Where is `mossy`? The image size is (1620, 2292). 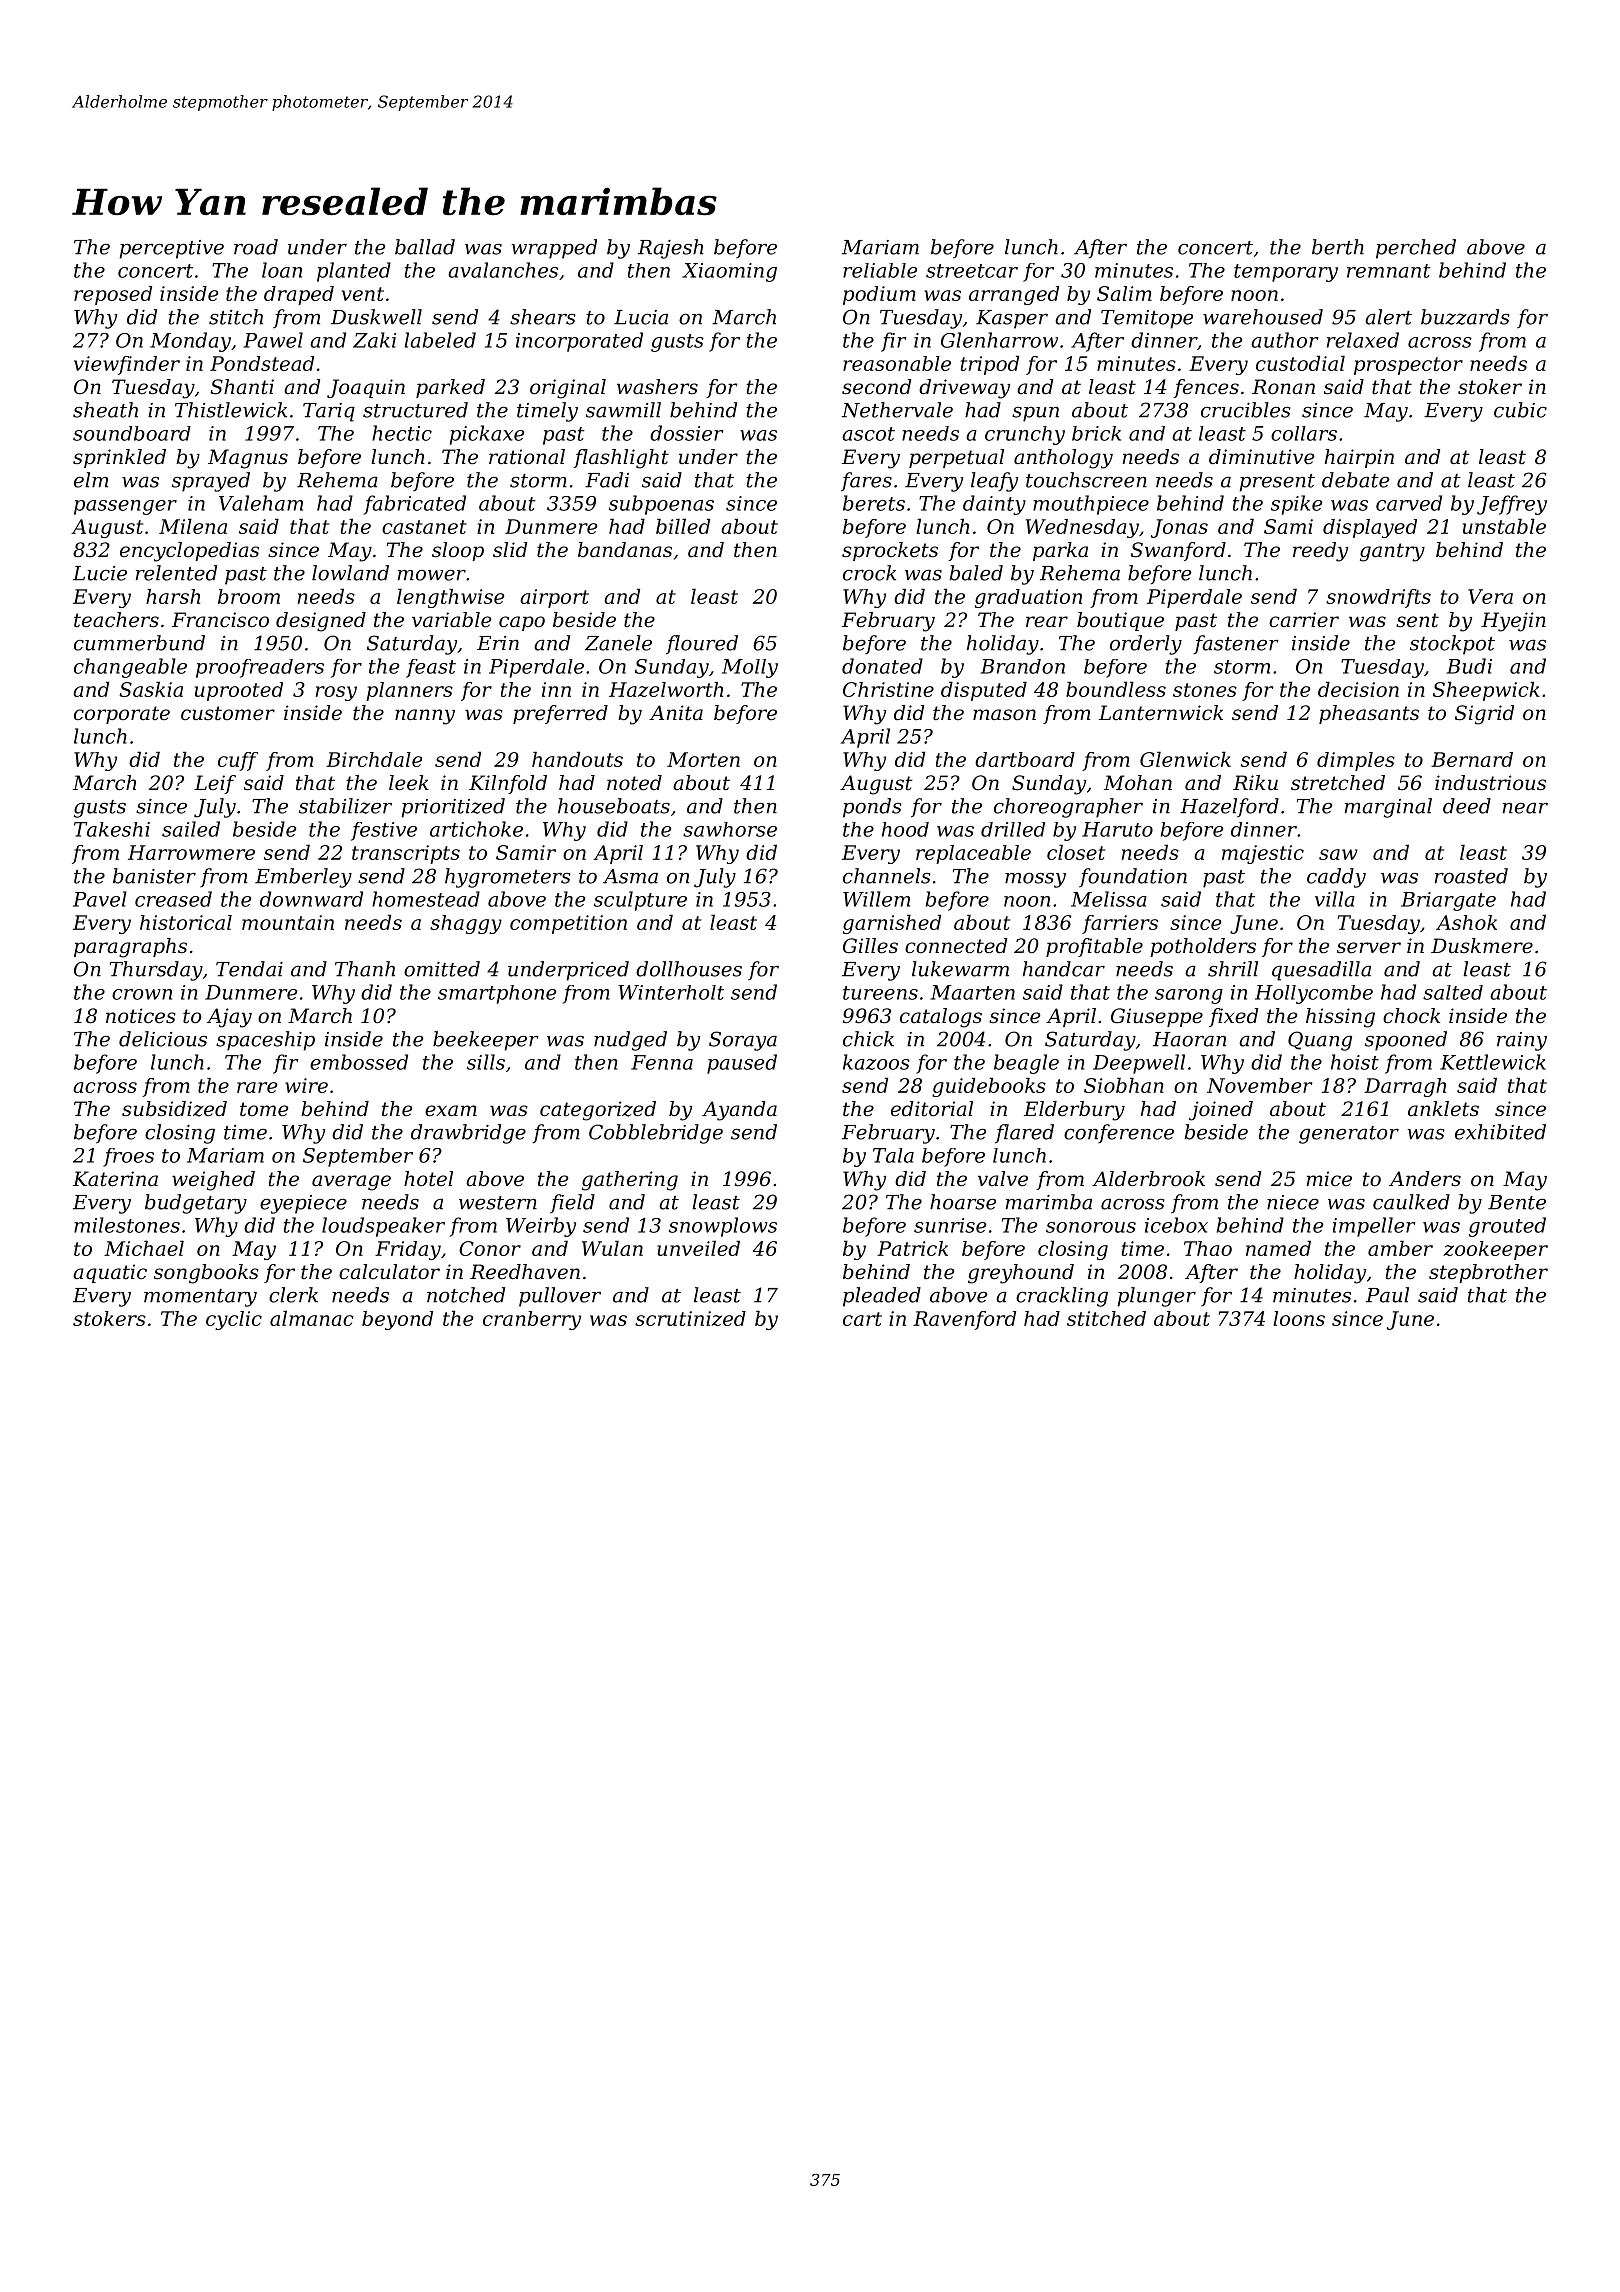 mossy is located at coordinates (1035, 880).
